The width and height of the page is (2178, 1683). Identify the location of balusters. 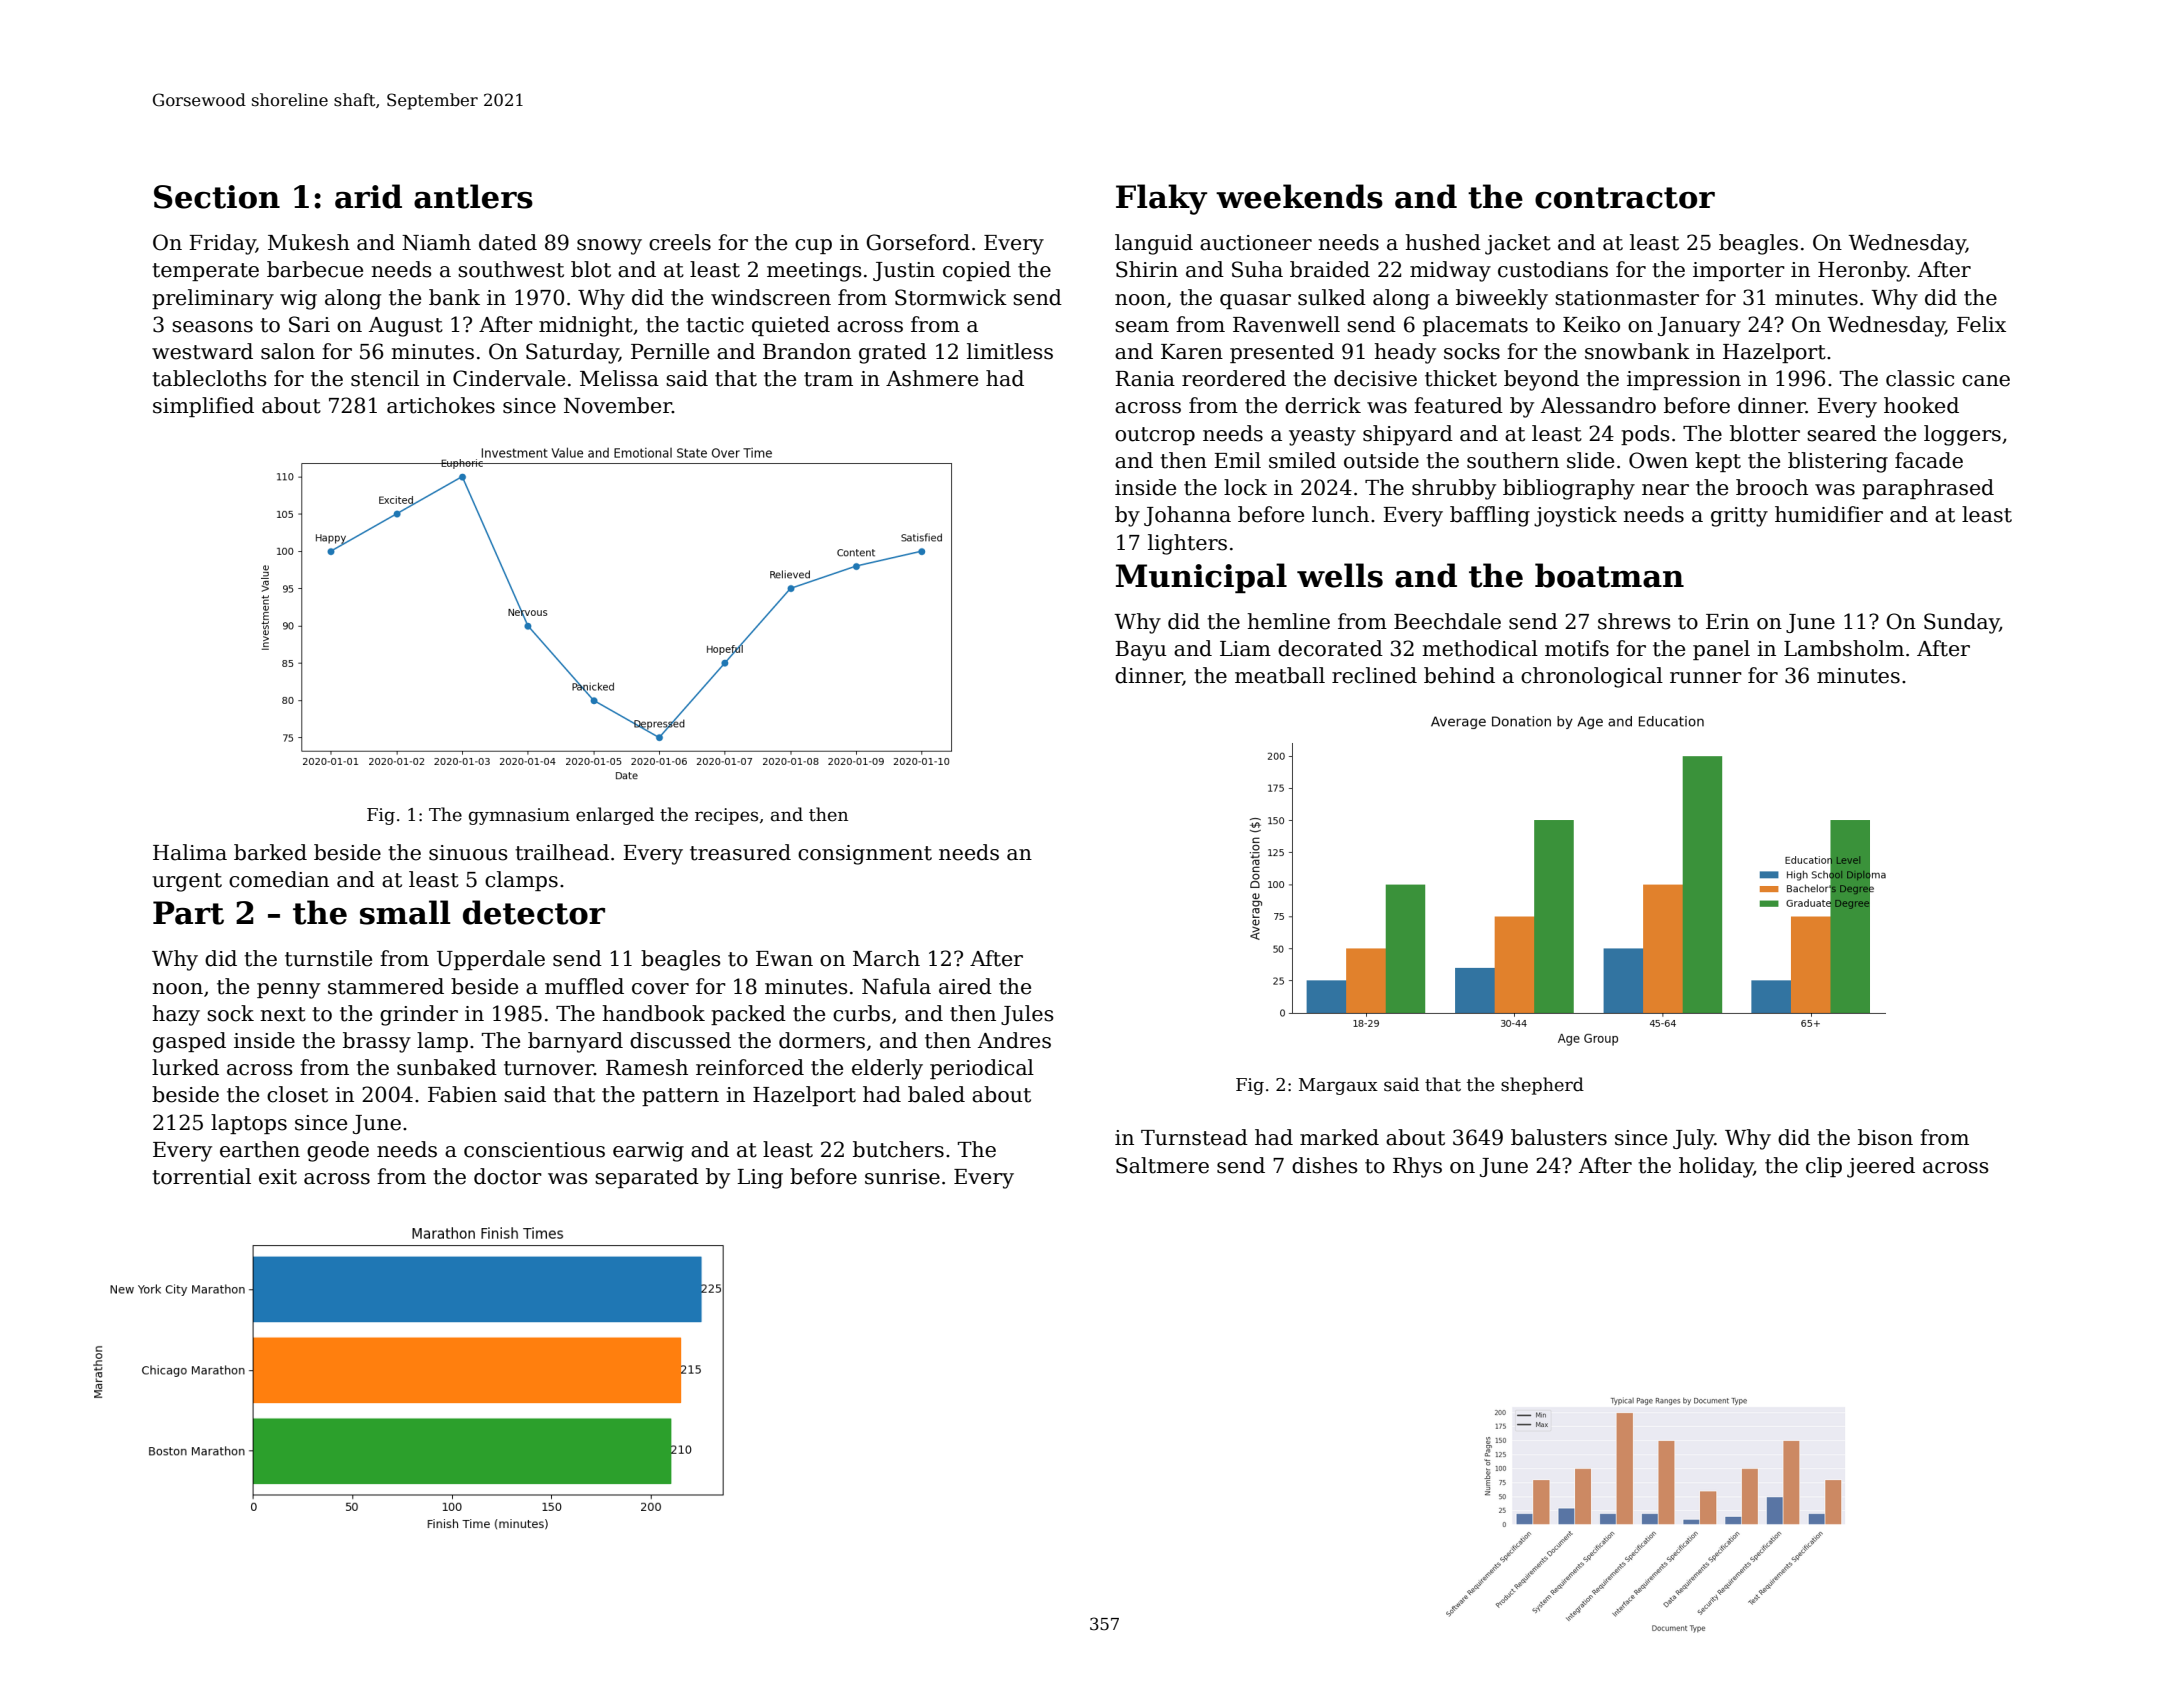
(1559, 1137).
